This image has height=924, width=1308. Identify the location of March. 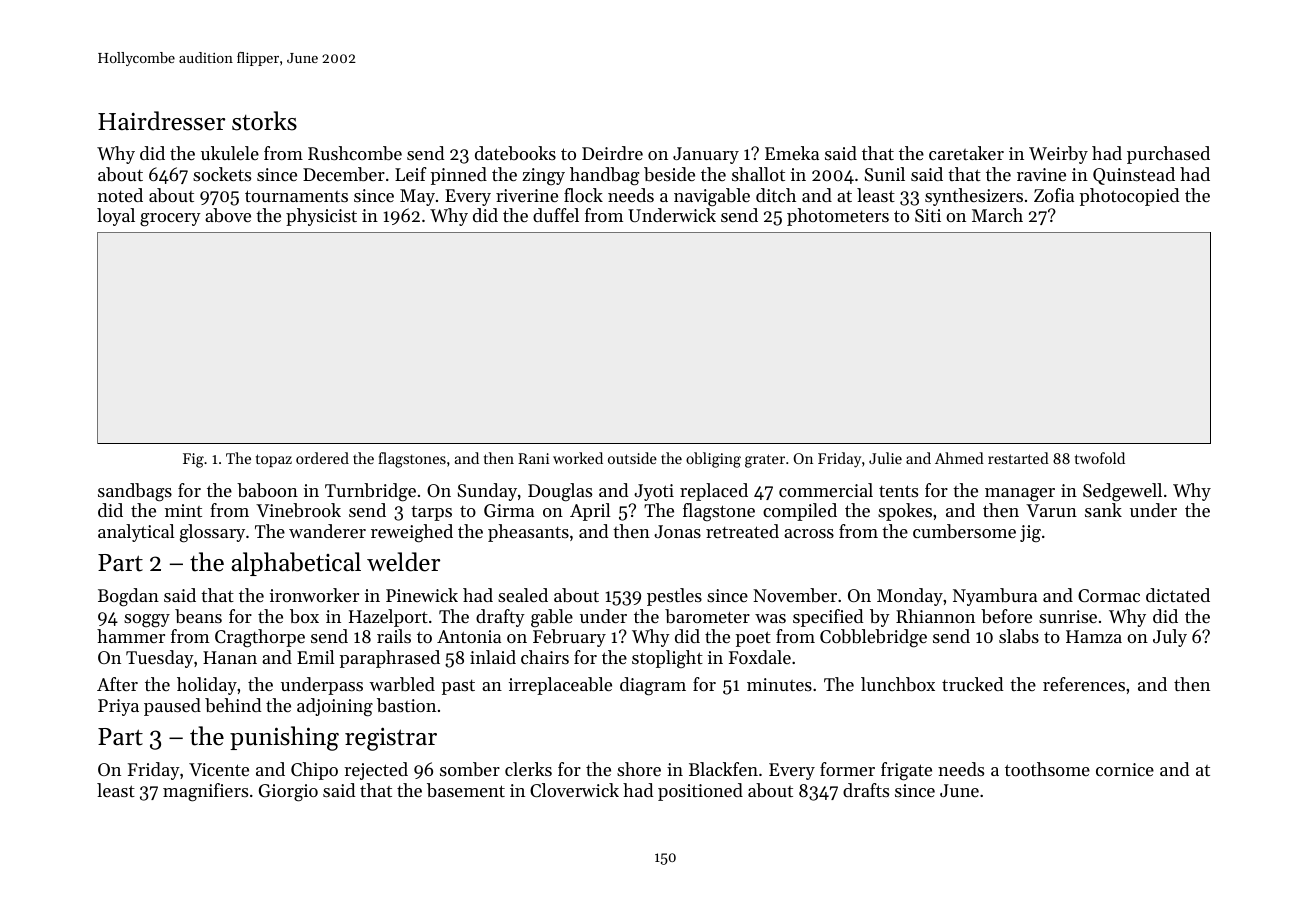
(997, 215).
